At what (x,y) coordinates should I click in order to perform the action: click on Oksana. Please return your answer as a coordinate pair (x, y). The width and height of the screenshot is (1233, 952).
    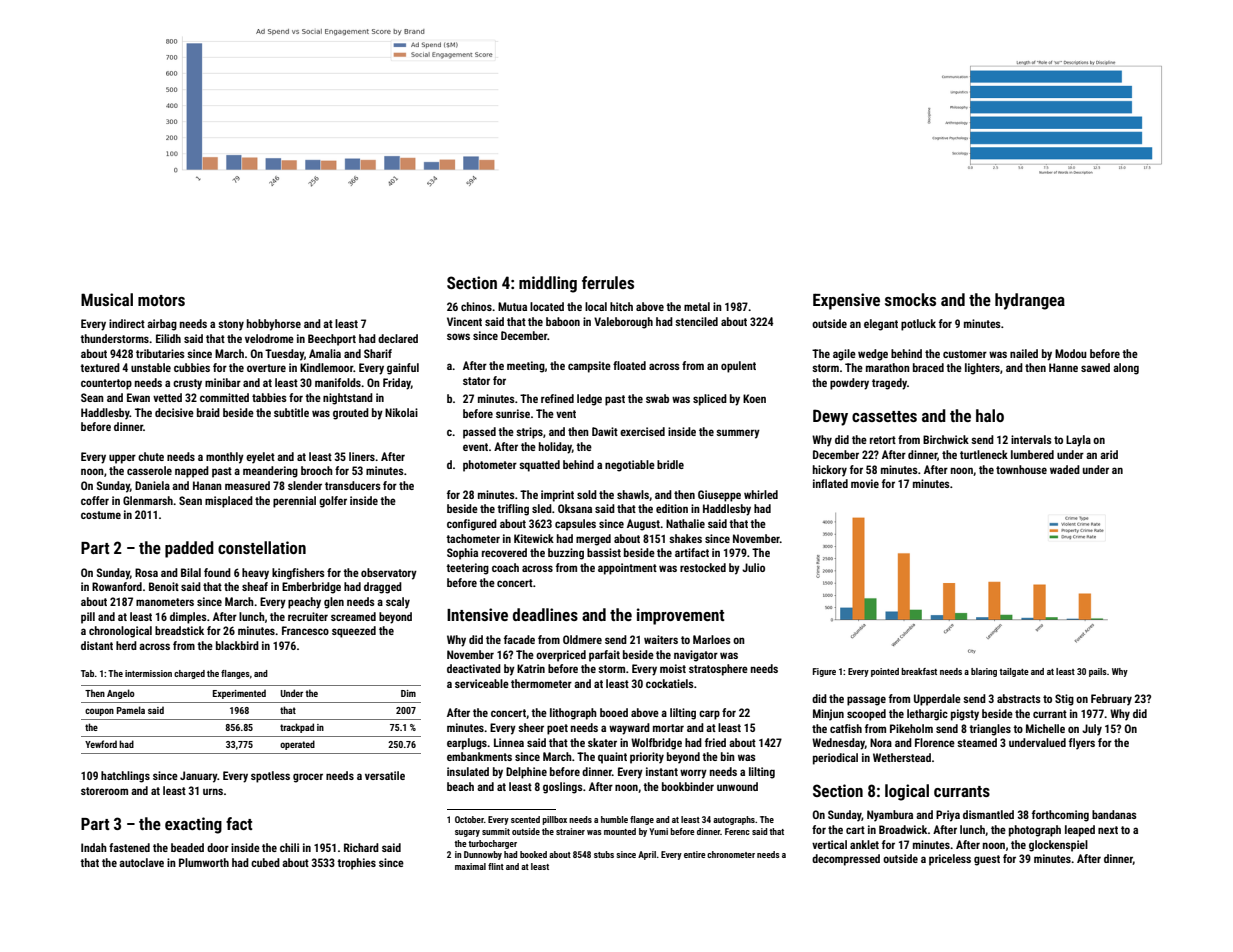
    Looking at the image, I should click on (575, 508).
